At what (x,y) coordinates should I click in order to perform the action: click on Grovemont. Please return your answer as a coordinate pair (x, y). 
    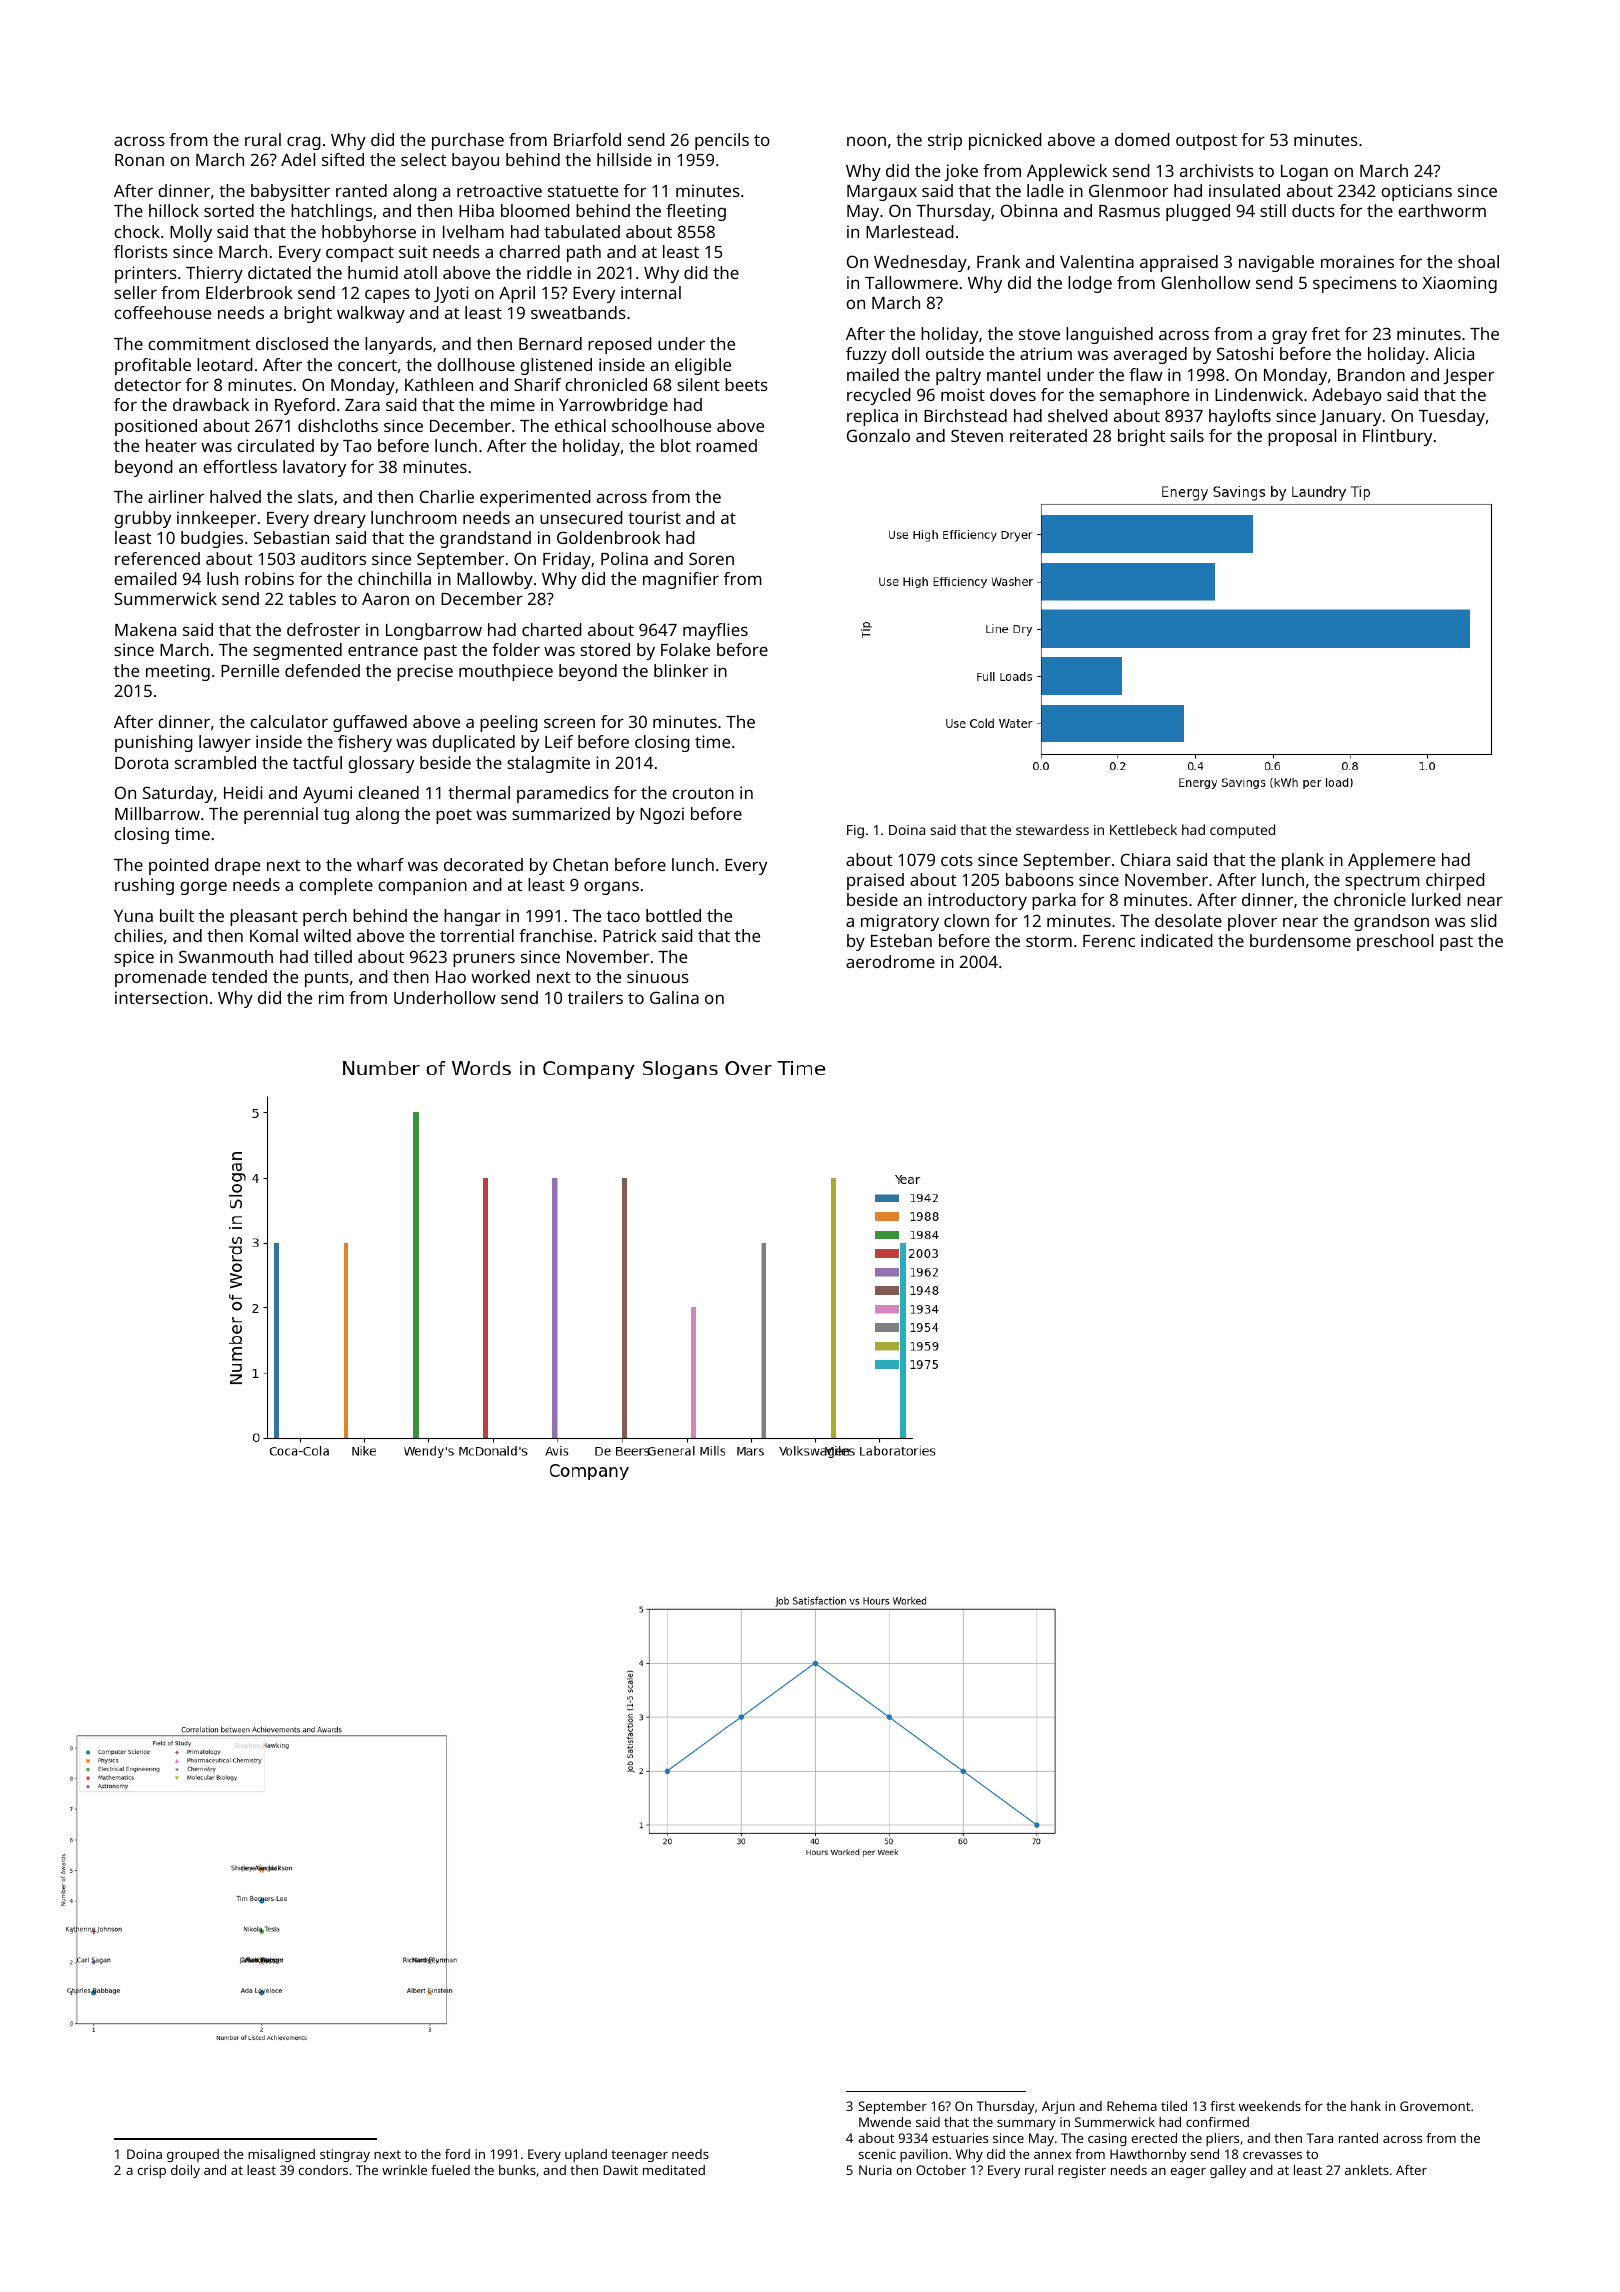
    Looking at the image, I should click on (1435, 2106).
